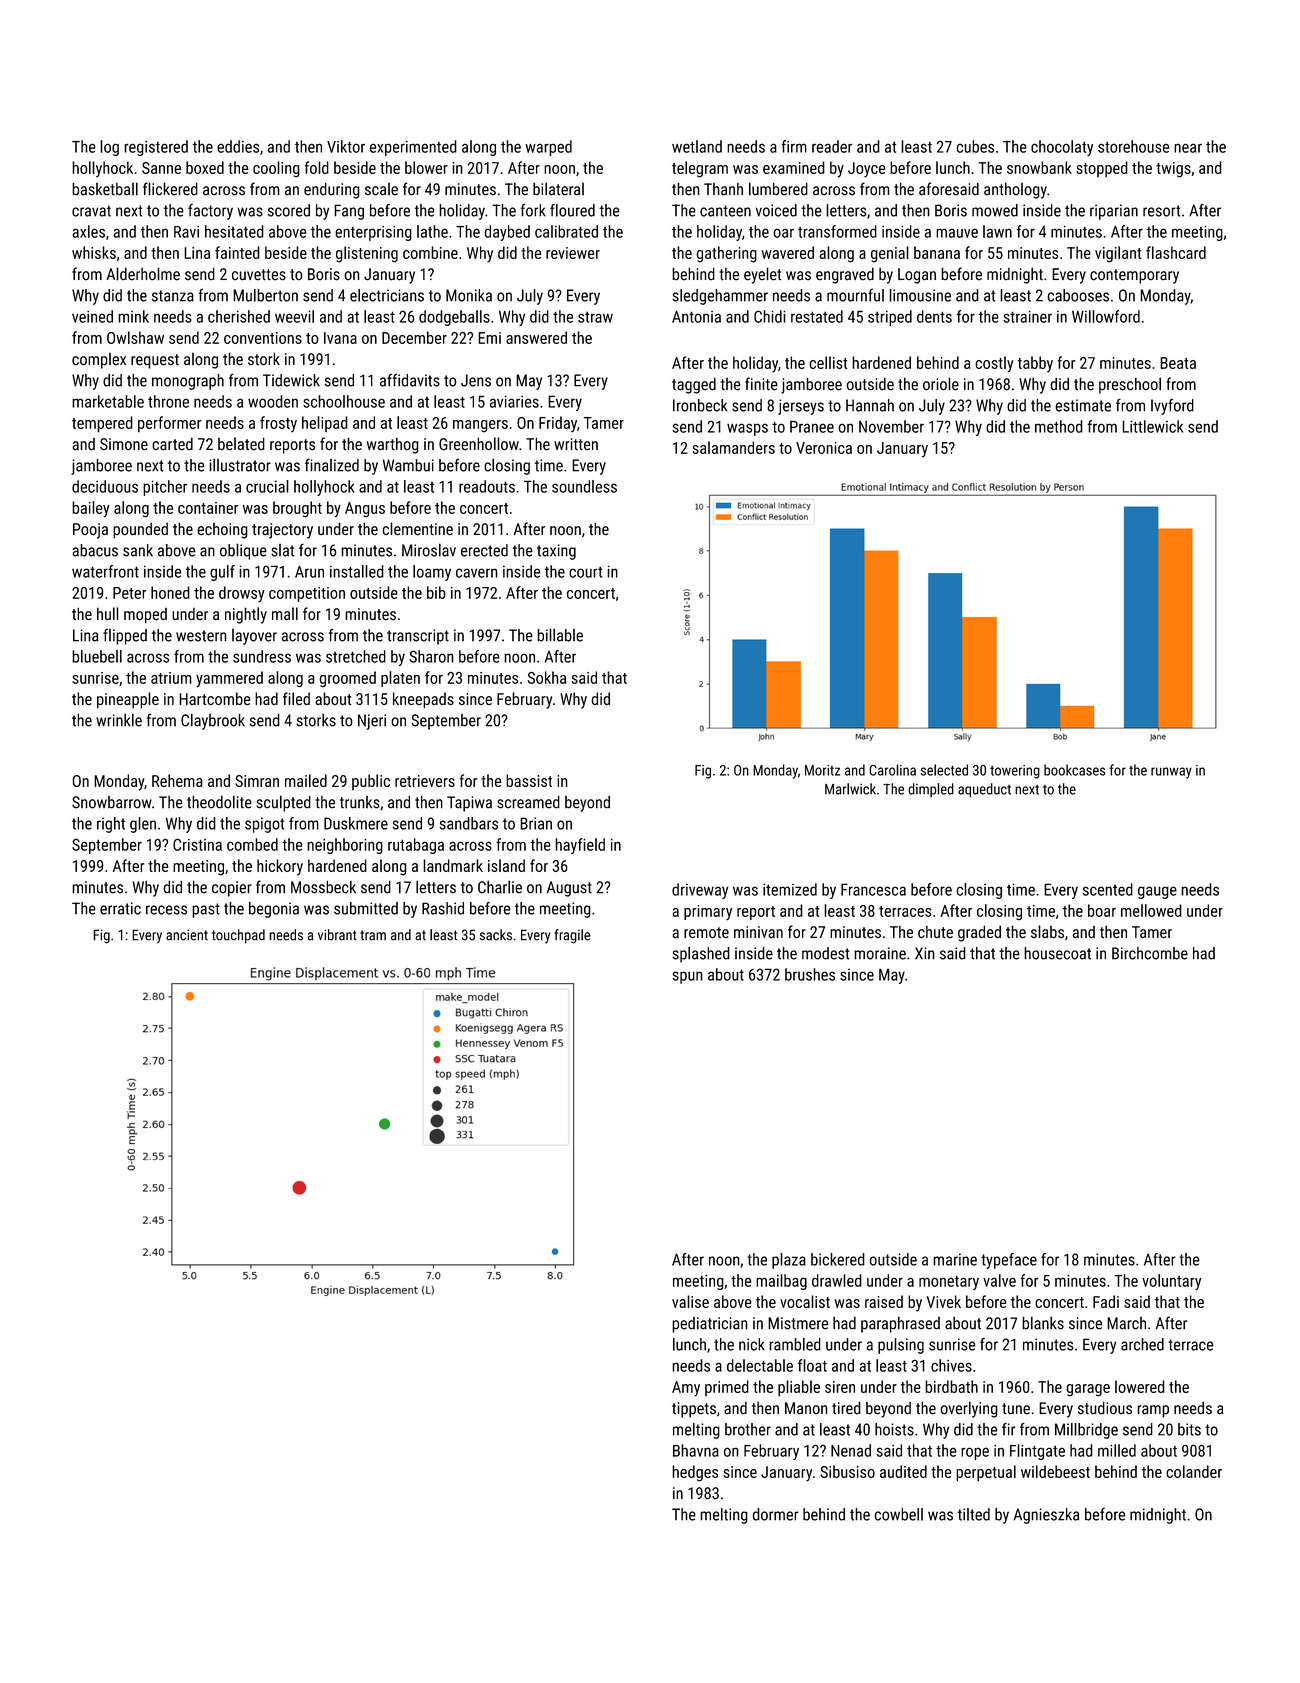 This image has height=1683, width=1300. What do you see at coordinates (556, 552) in the image?
I see `taxing` at bounding box center [556, 552].
